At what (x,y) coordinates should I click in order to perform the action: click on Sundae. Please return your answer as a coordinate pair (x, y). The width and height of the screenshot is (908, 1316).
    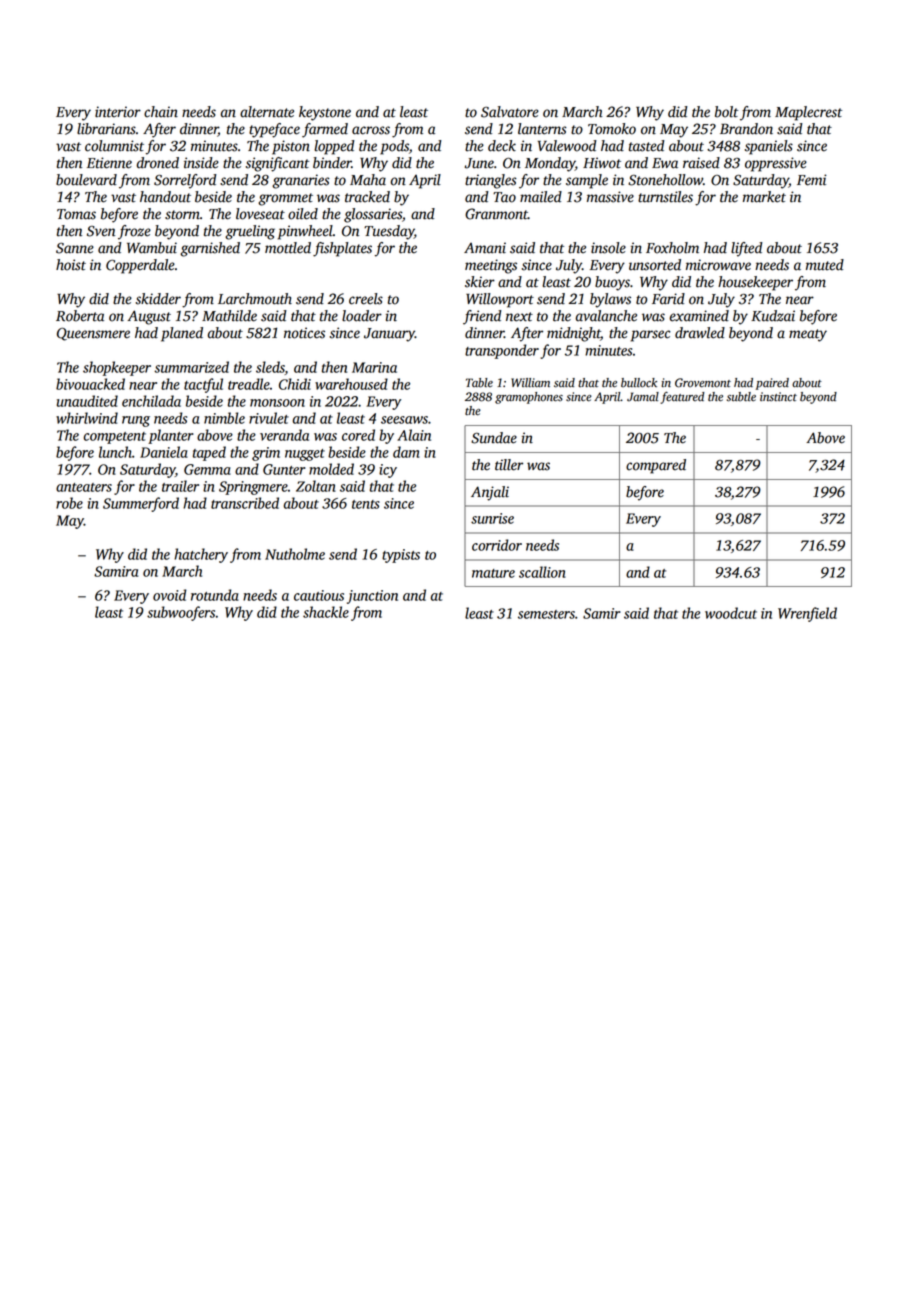
    Looking at the image, I should click on (494, 438).
